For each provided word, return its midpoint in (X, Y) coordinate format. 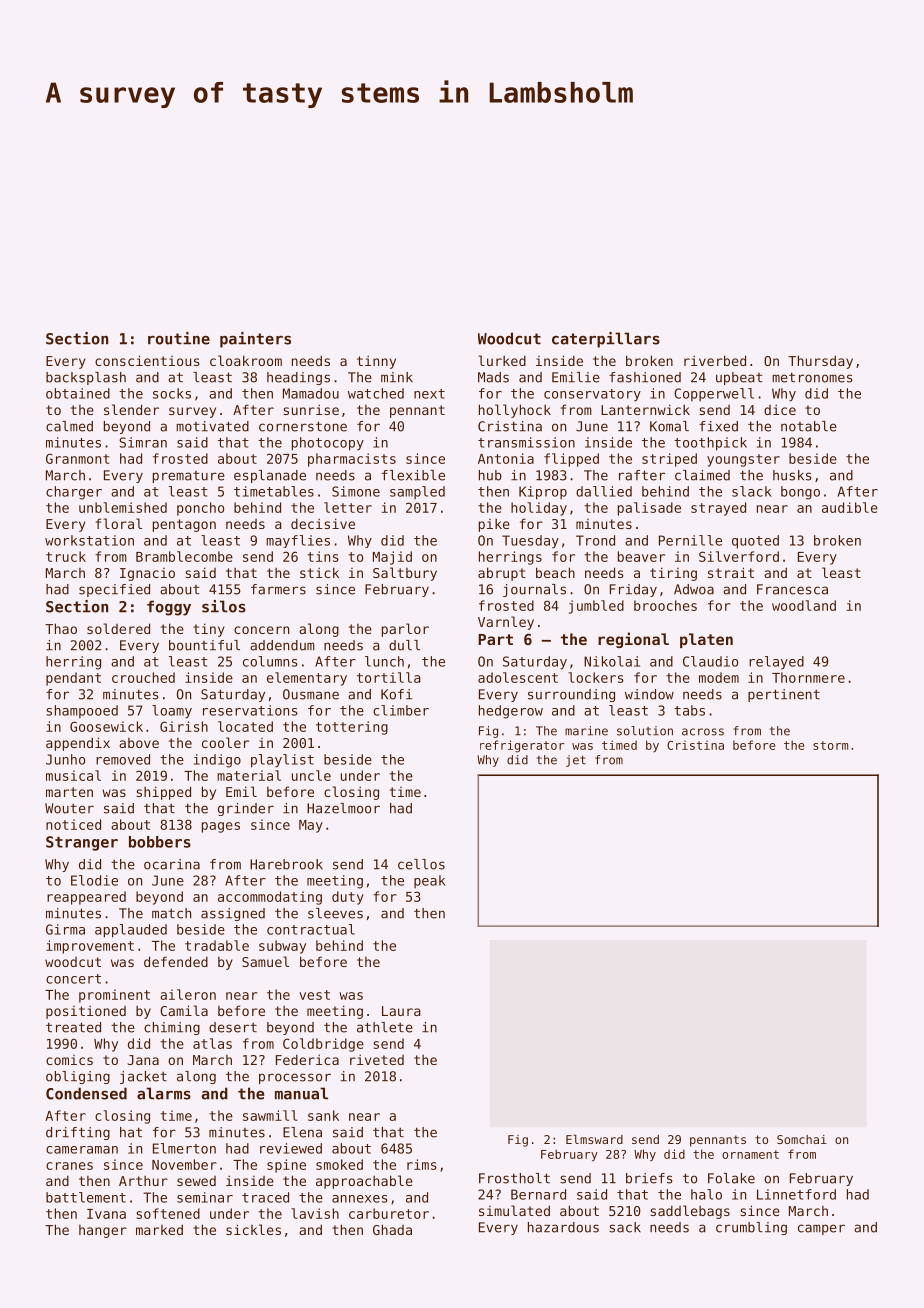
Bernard (538, 1194)
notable (809, 426)
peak (430, 881)
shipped (163, 793)
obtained (78, 393)
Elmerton (184, 1148)
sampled (417, 492)
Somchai (802, 1139)
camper (821, 1229)
